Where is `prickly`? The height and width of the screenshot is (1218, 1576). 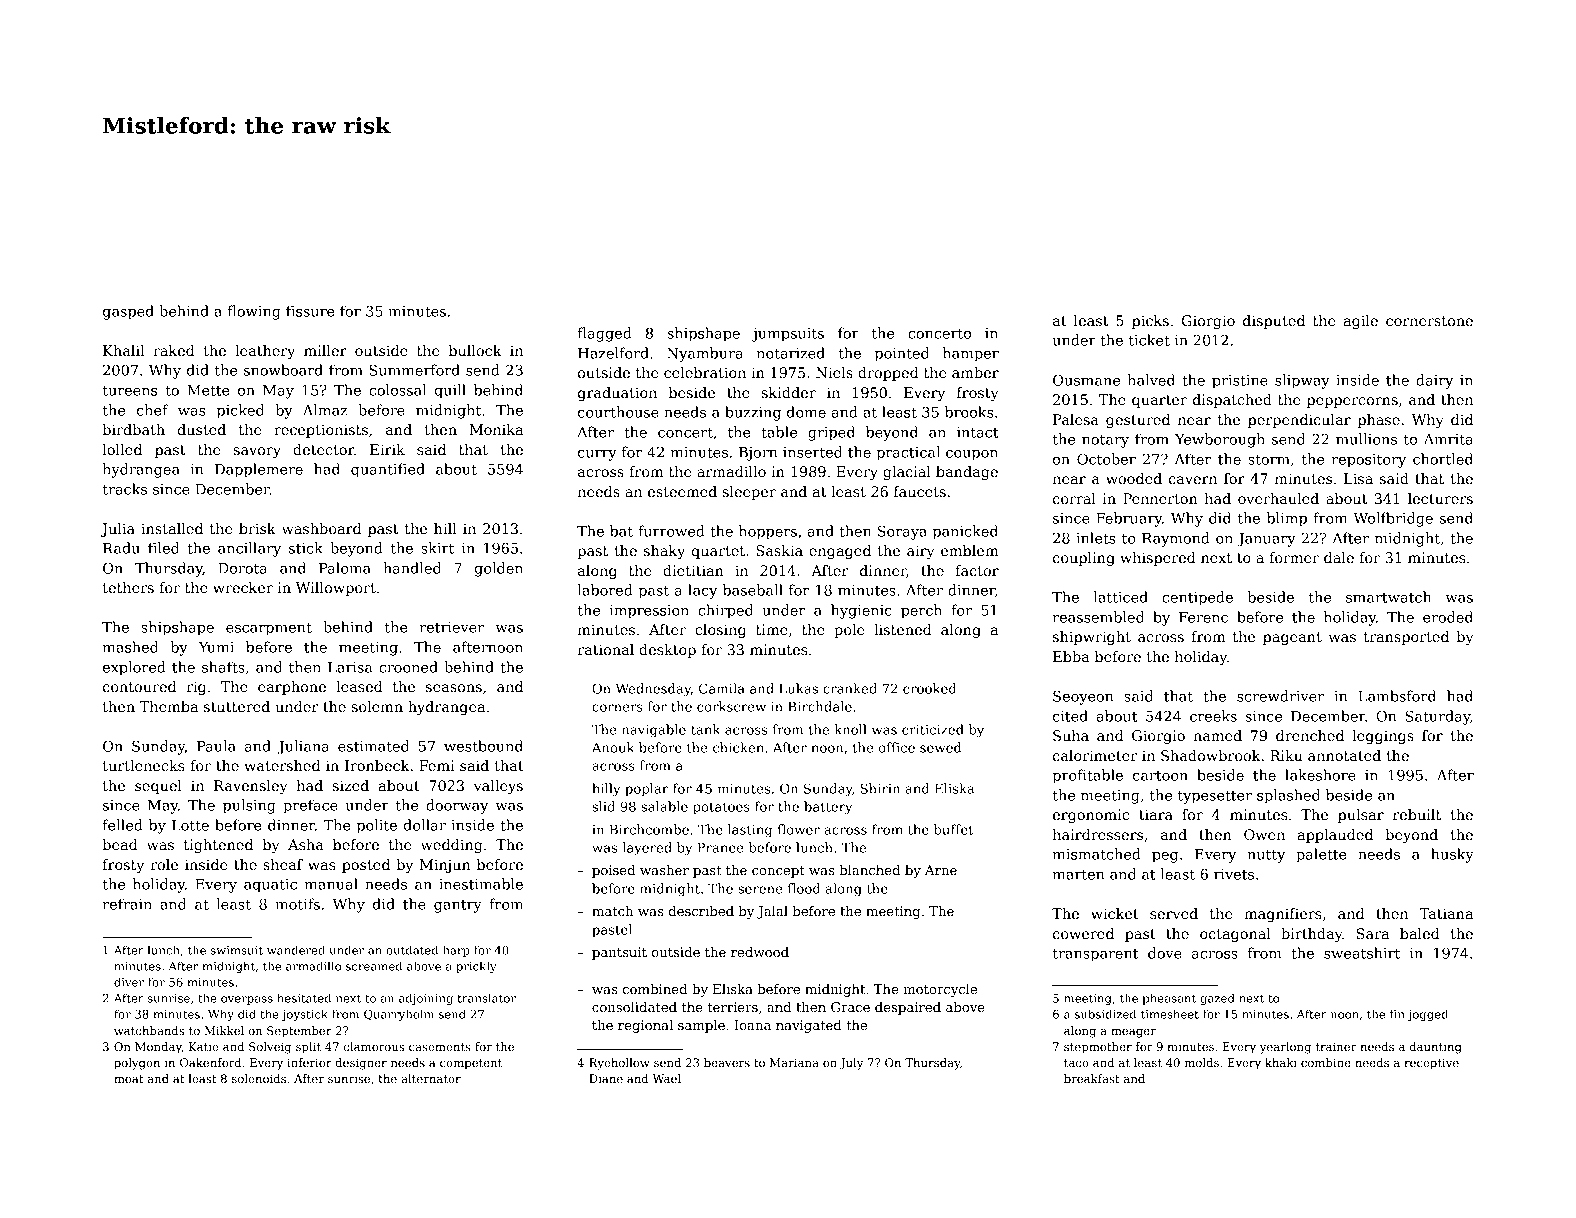 prickly is located at coordinates (476, 967).
